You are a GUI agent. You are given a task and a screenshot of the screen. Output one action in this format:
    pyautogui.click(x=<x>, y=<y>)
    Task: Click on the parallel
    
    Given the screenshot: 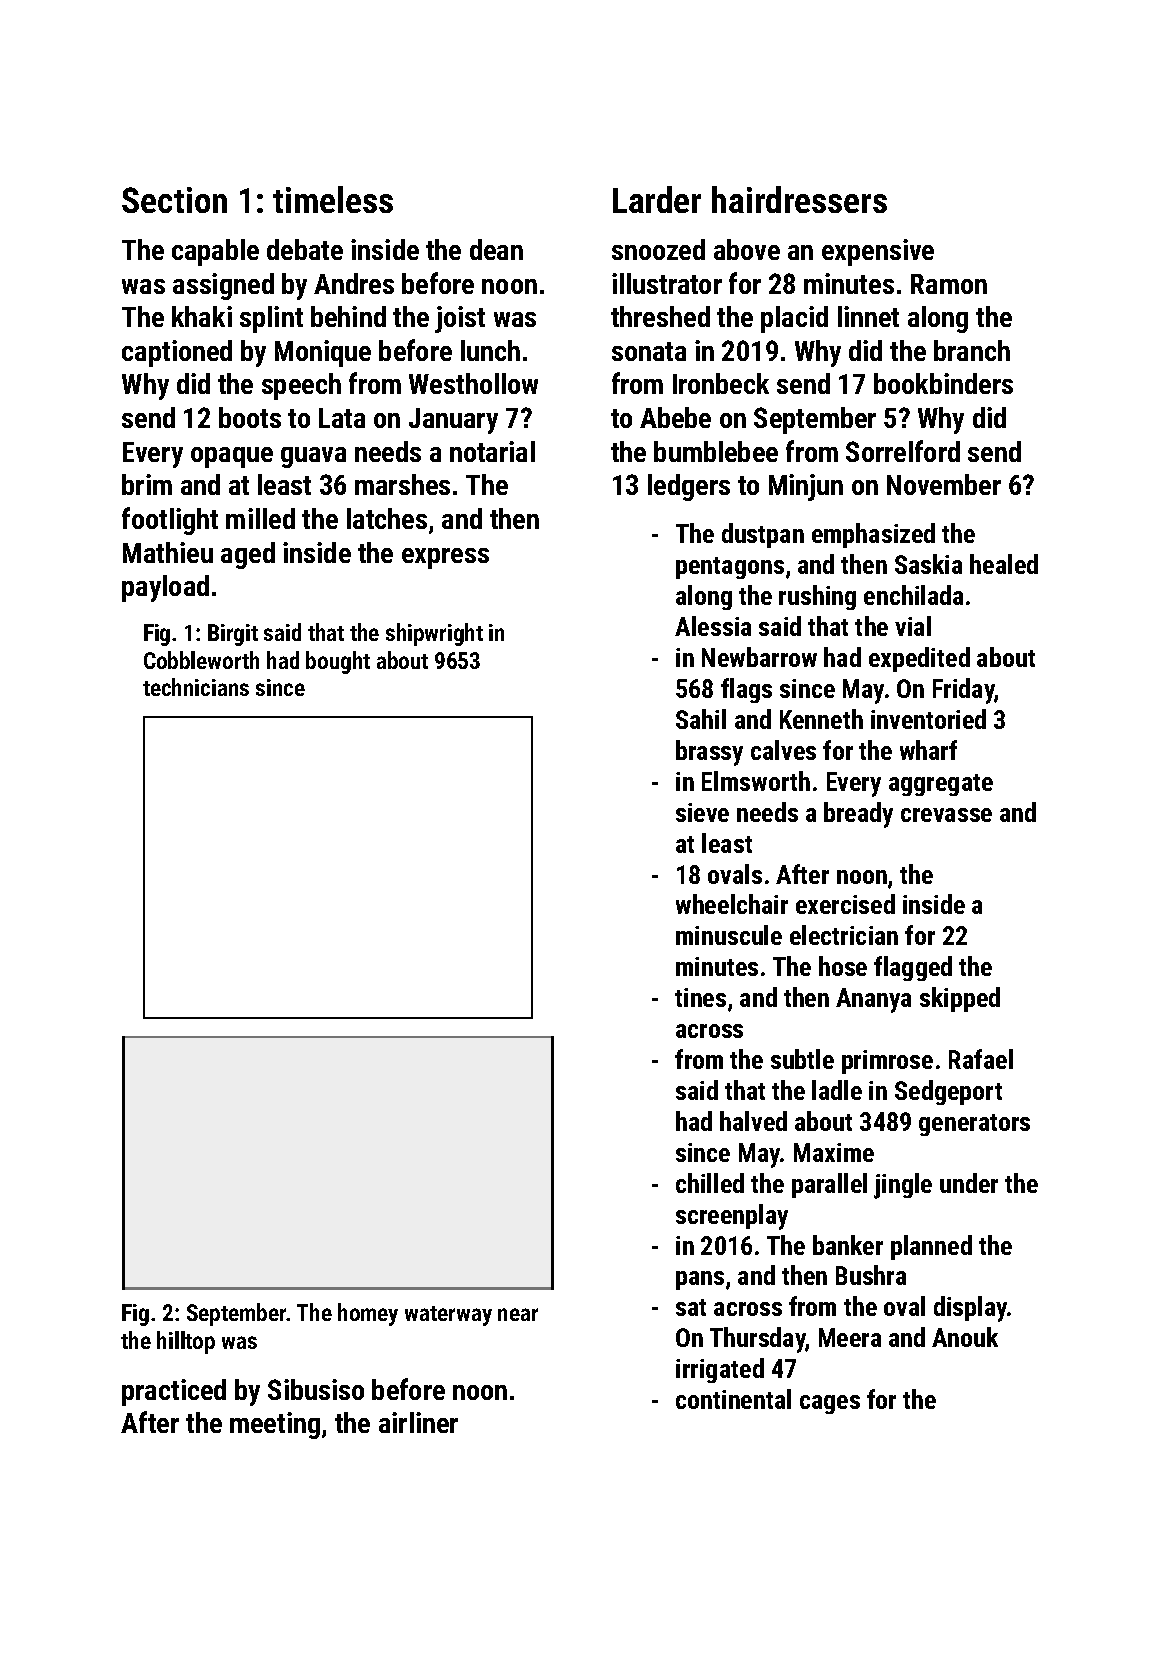 What is the action you would take?
    pyautogui.click(x=829, y=1185)
